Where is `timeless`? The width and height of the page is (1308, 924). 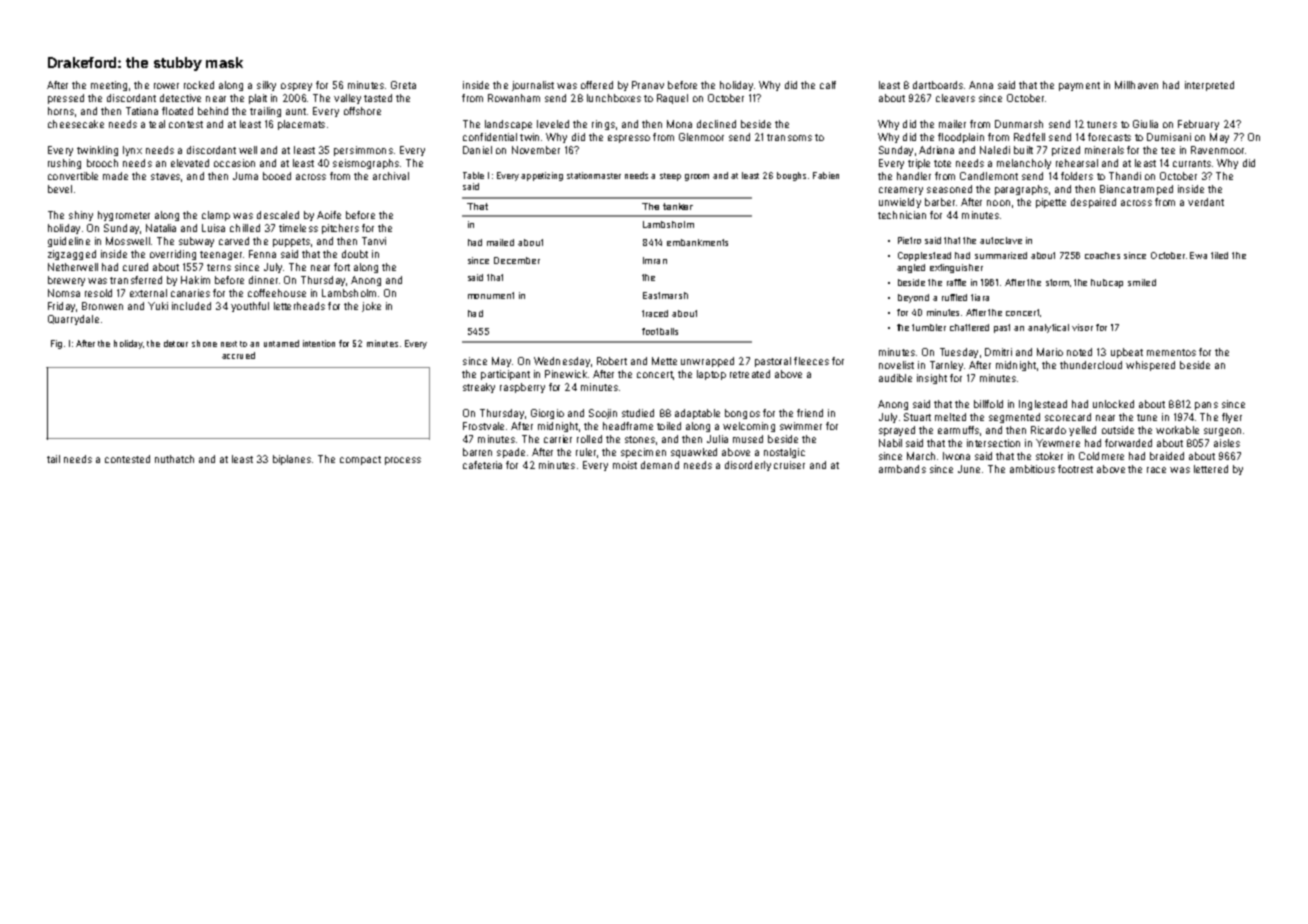
timeless is located at coordinates (298, 228).
